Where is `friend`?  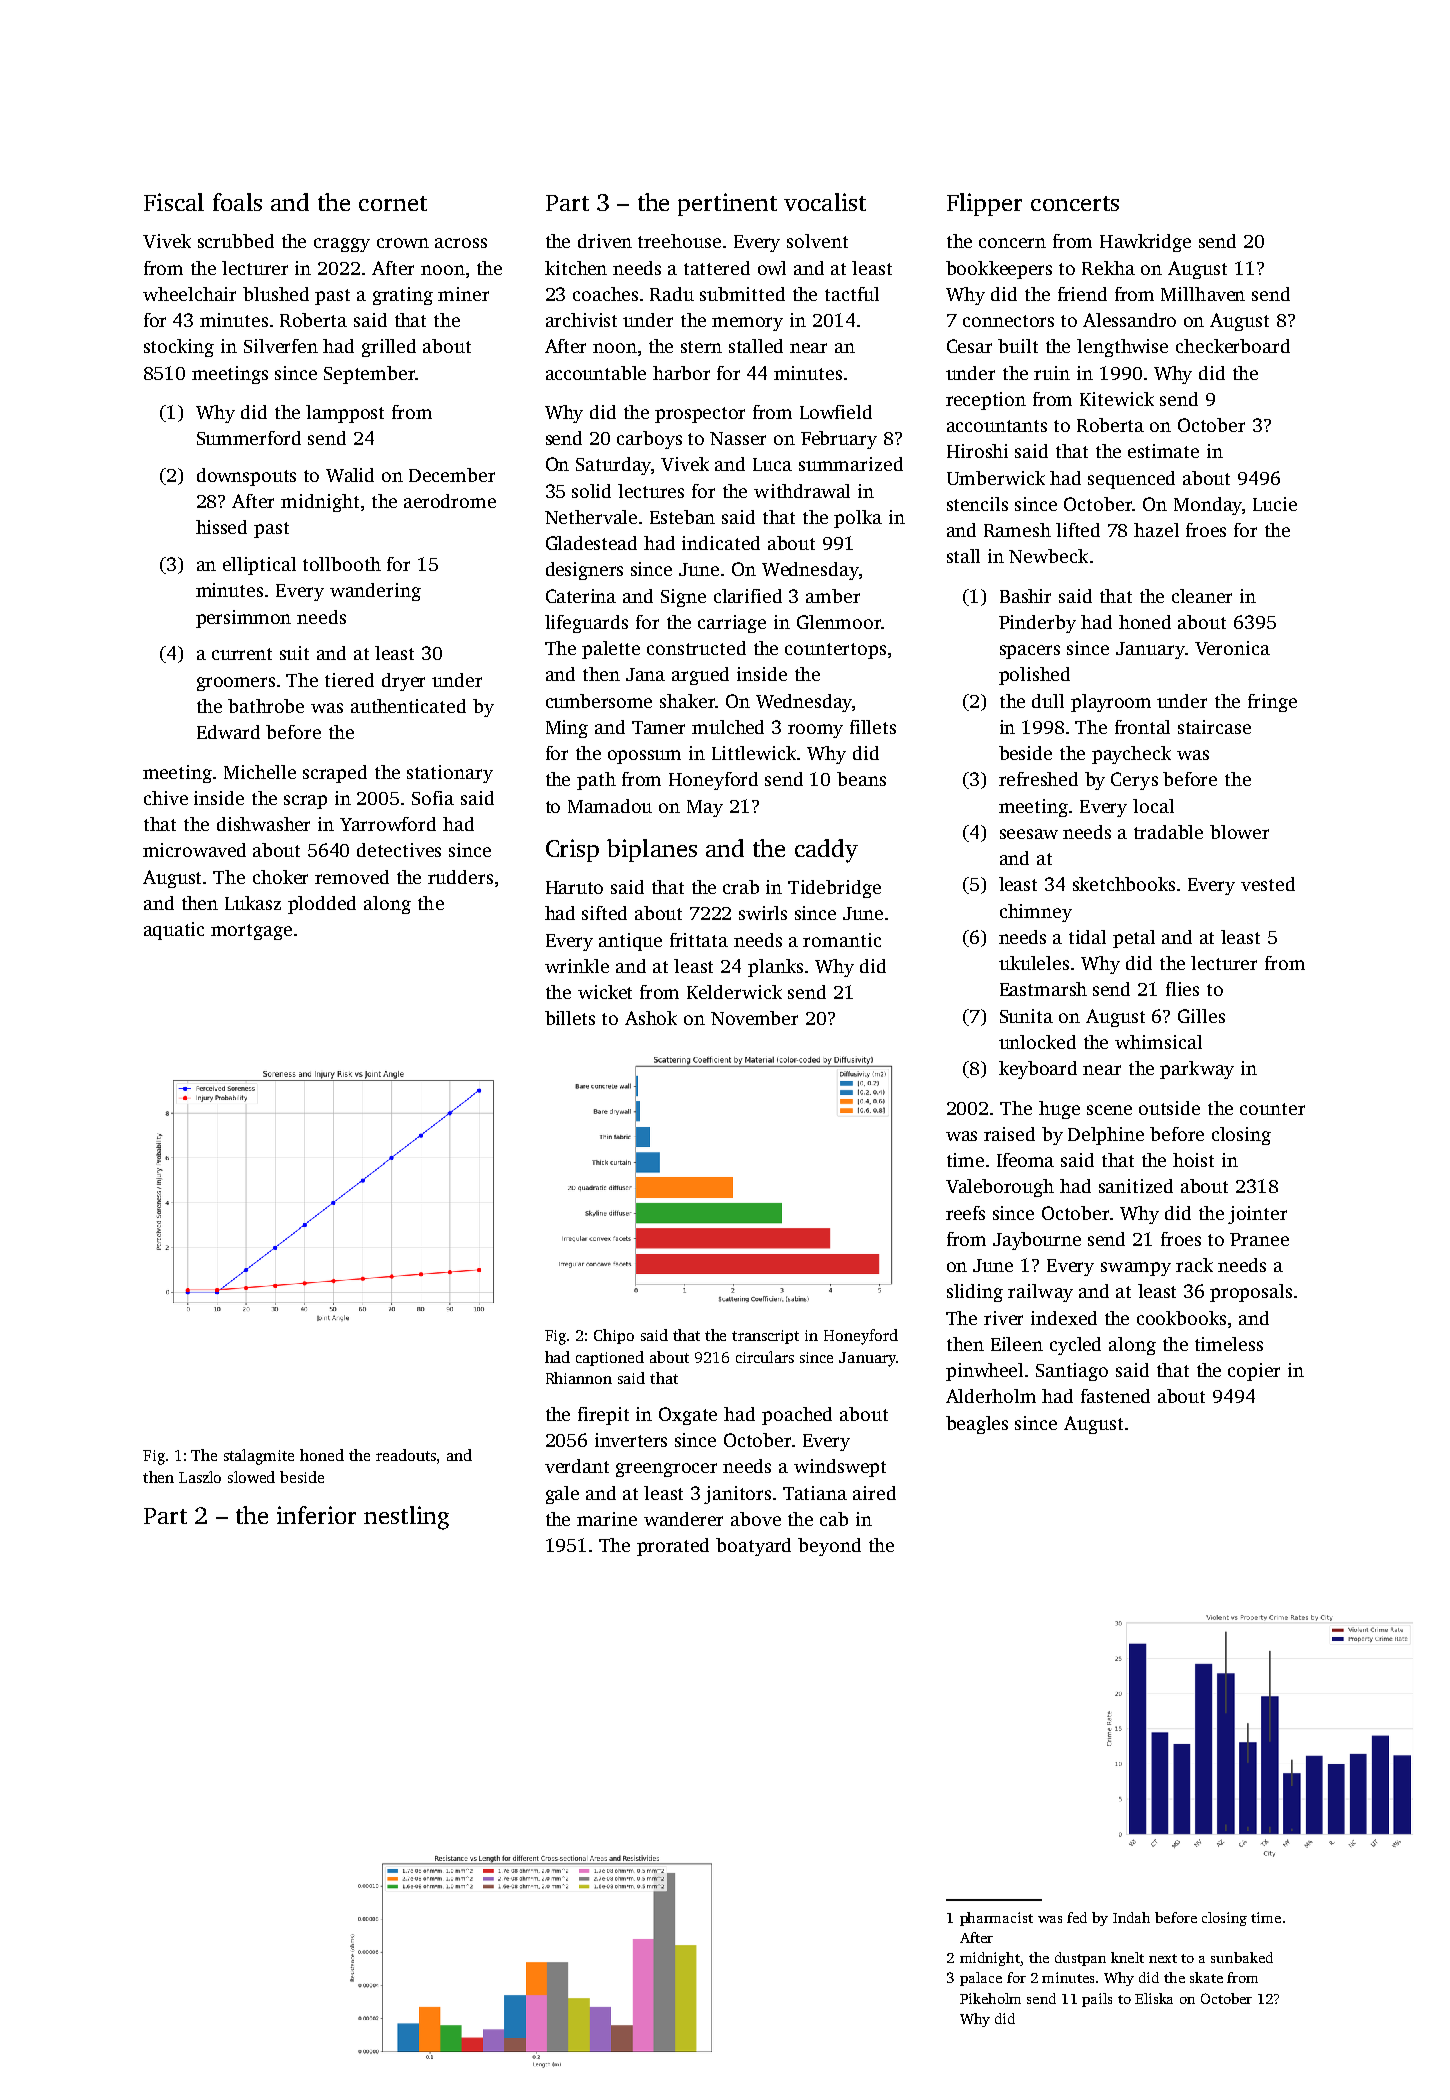 friend is located at coordinates (1082, 294).
